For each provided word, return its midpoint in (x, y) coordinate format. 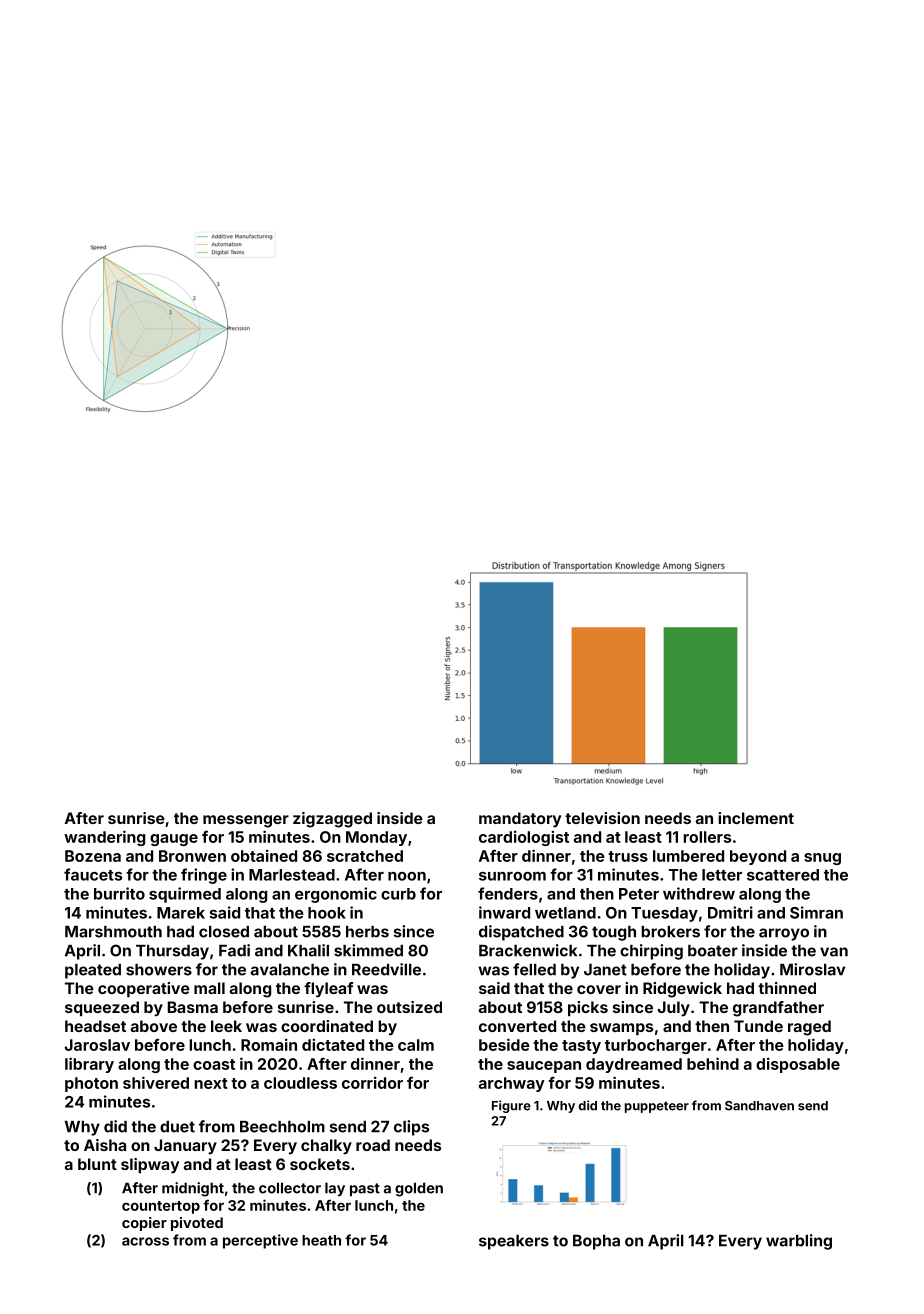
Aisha (105, 1145)
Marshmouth (113, 932)
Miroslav (812, 969)
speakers (514, 1242)
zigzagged (332, 820)
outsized (409, 1007)
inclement (756, 818)
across (145, 1241)
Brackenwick (528, 950)
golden (419, 1189)
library (89, 1065)
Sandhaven (759, 1106)
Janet (605, 970)
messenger (246, 821)
